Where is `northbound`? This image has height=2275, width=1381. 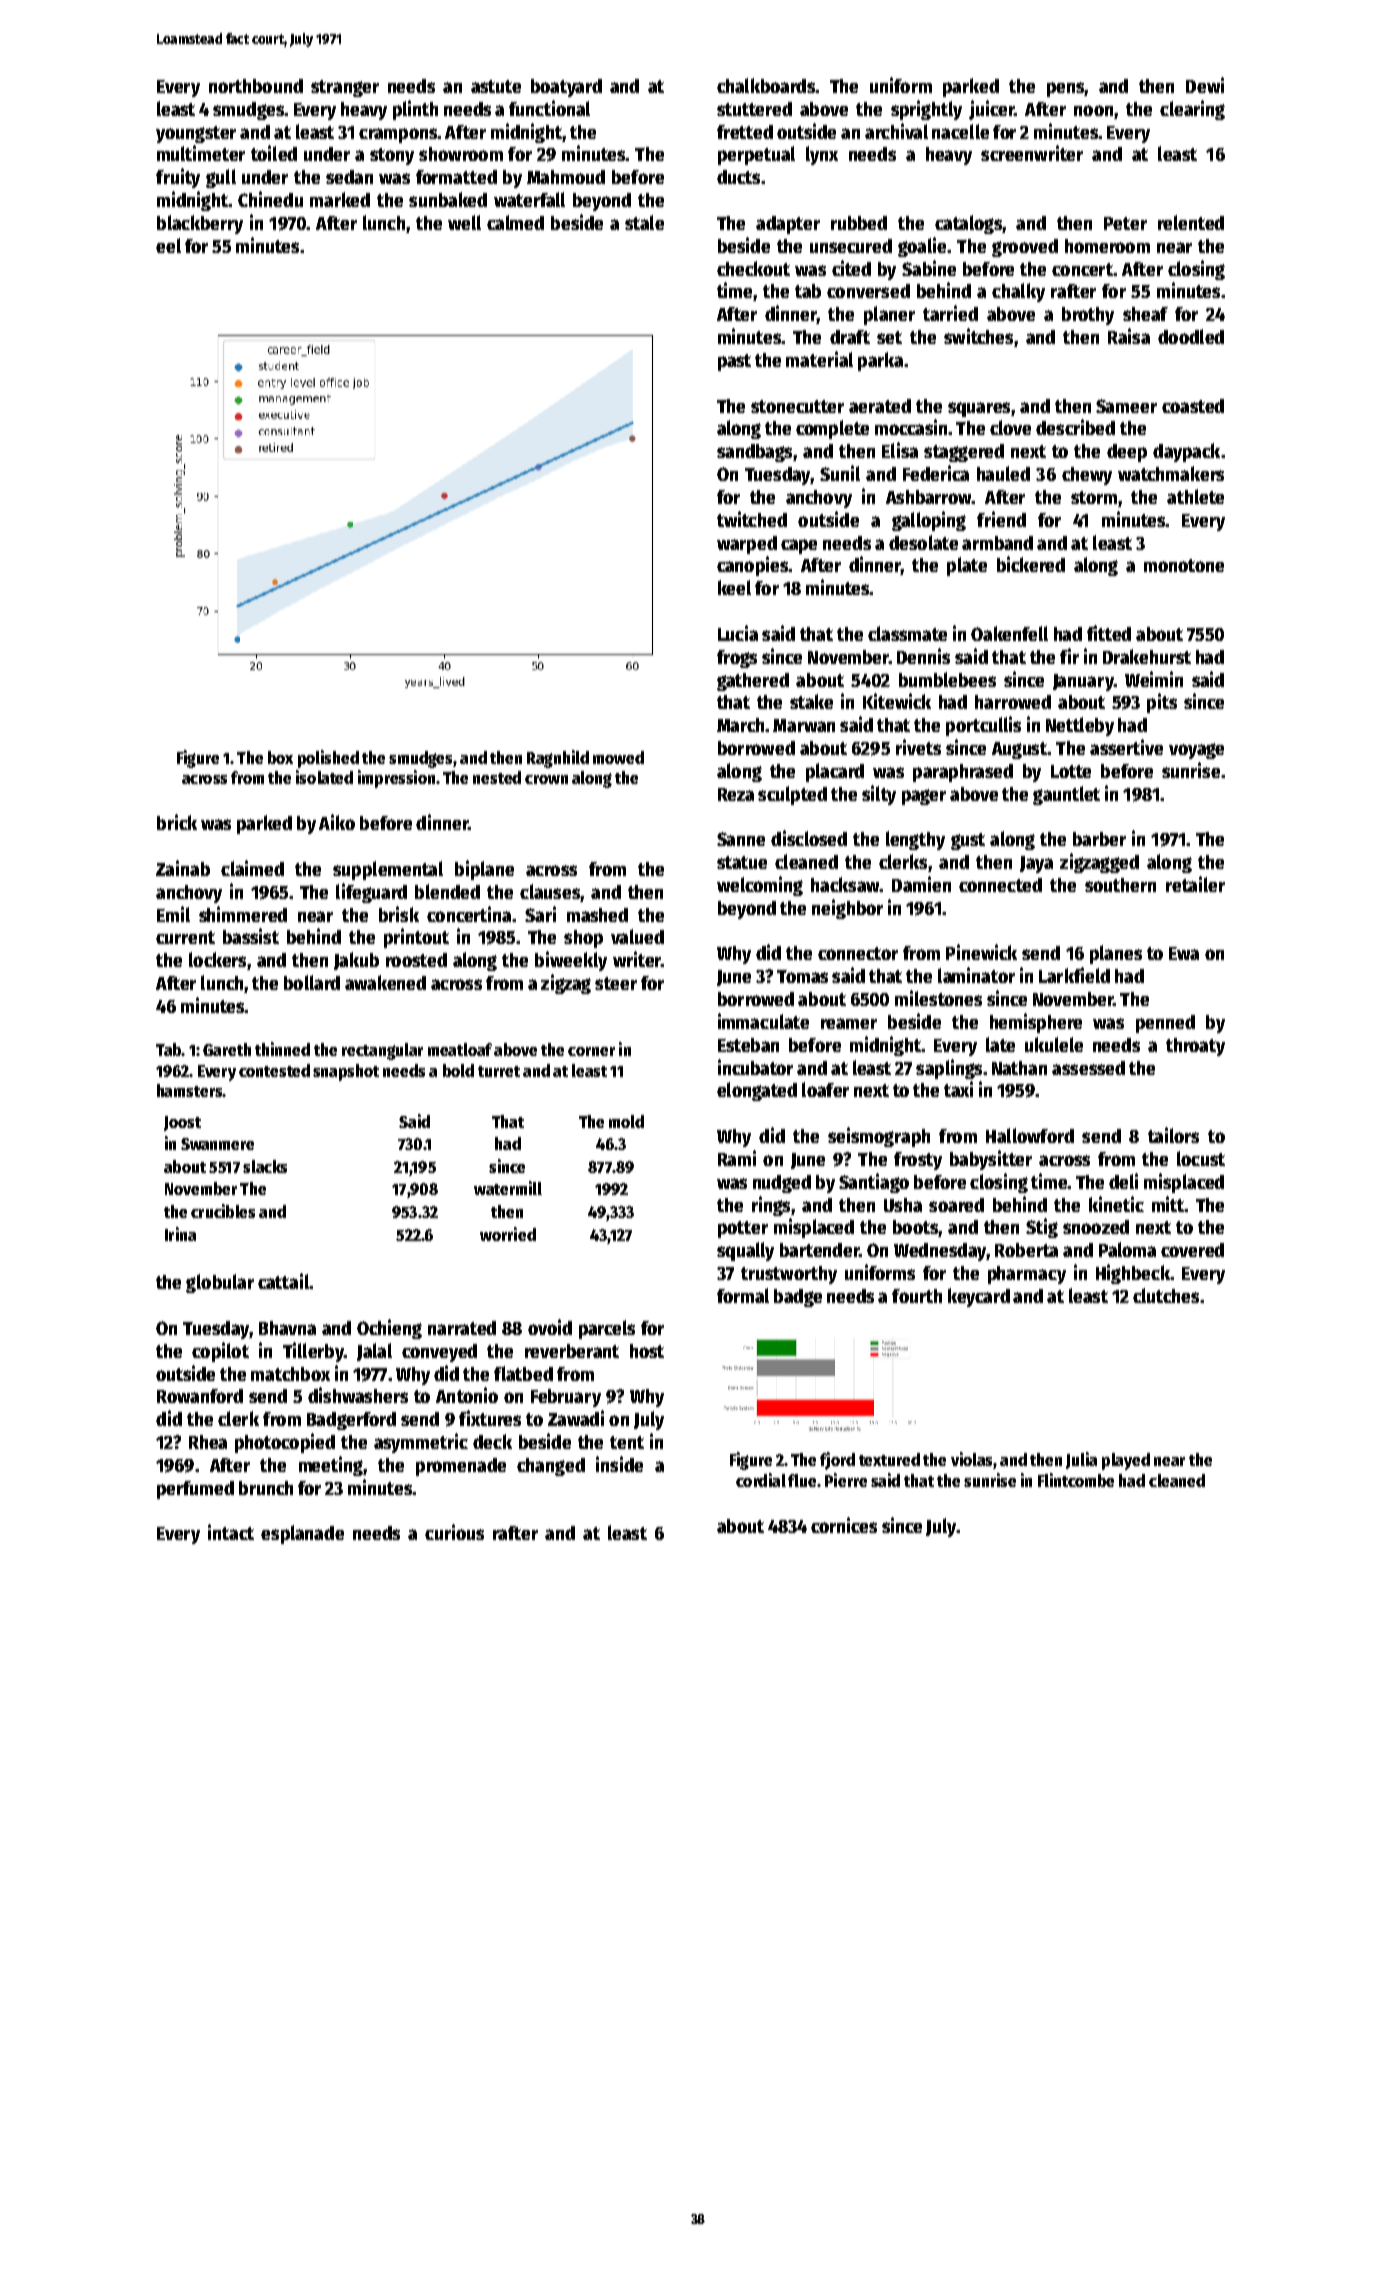
northbound is located at coordinates (256, 86).
